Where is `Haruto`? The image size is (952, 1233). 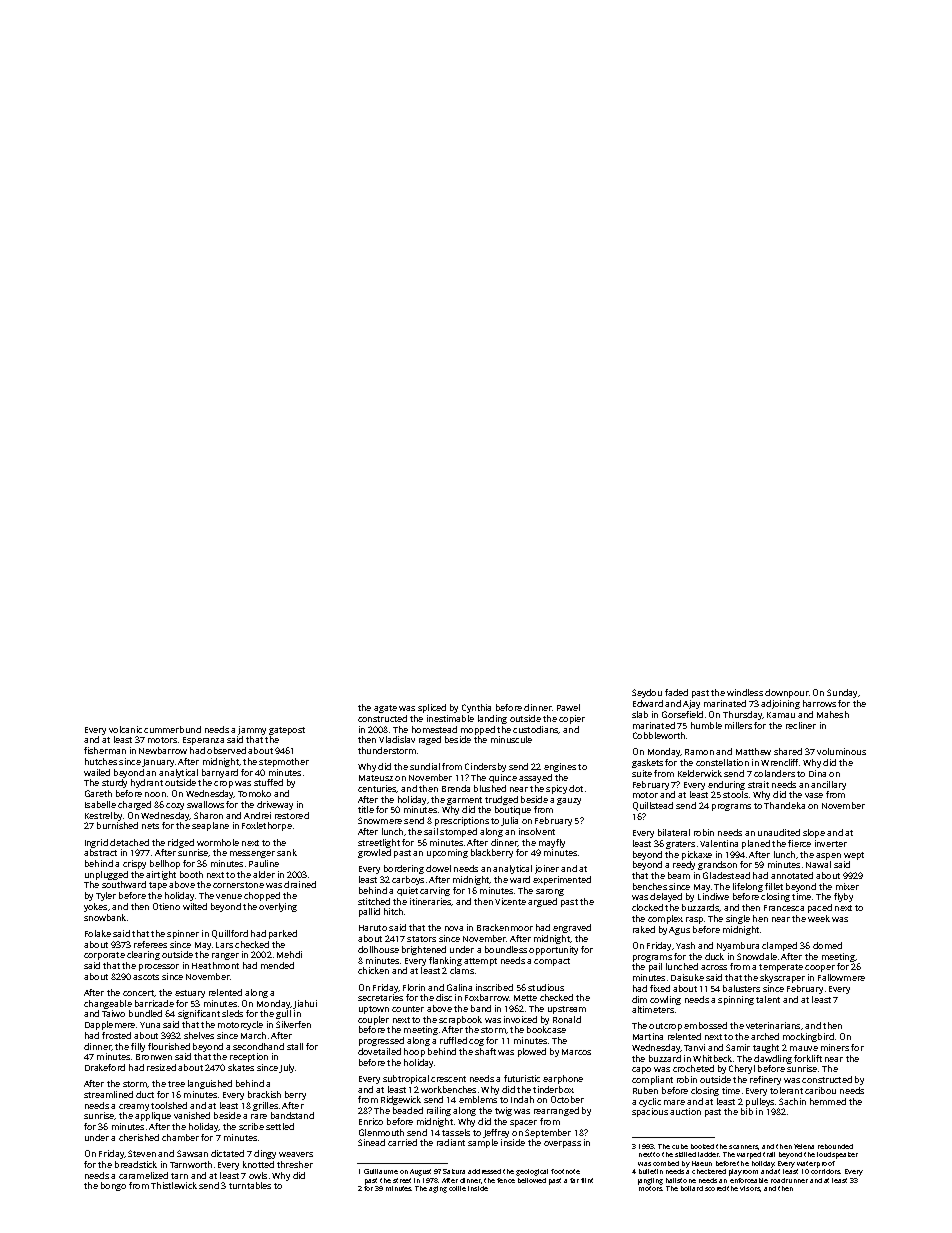 Haruto is located at coordinates (373, 928).
